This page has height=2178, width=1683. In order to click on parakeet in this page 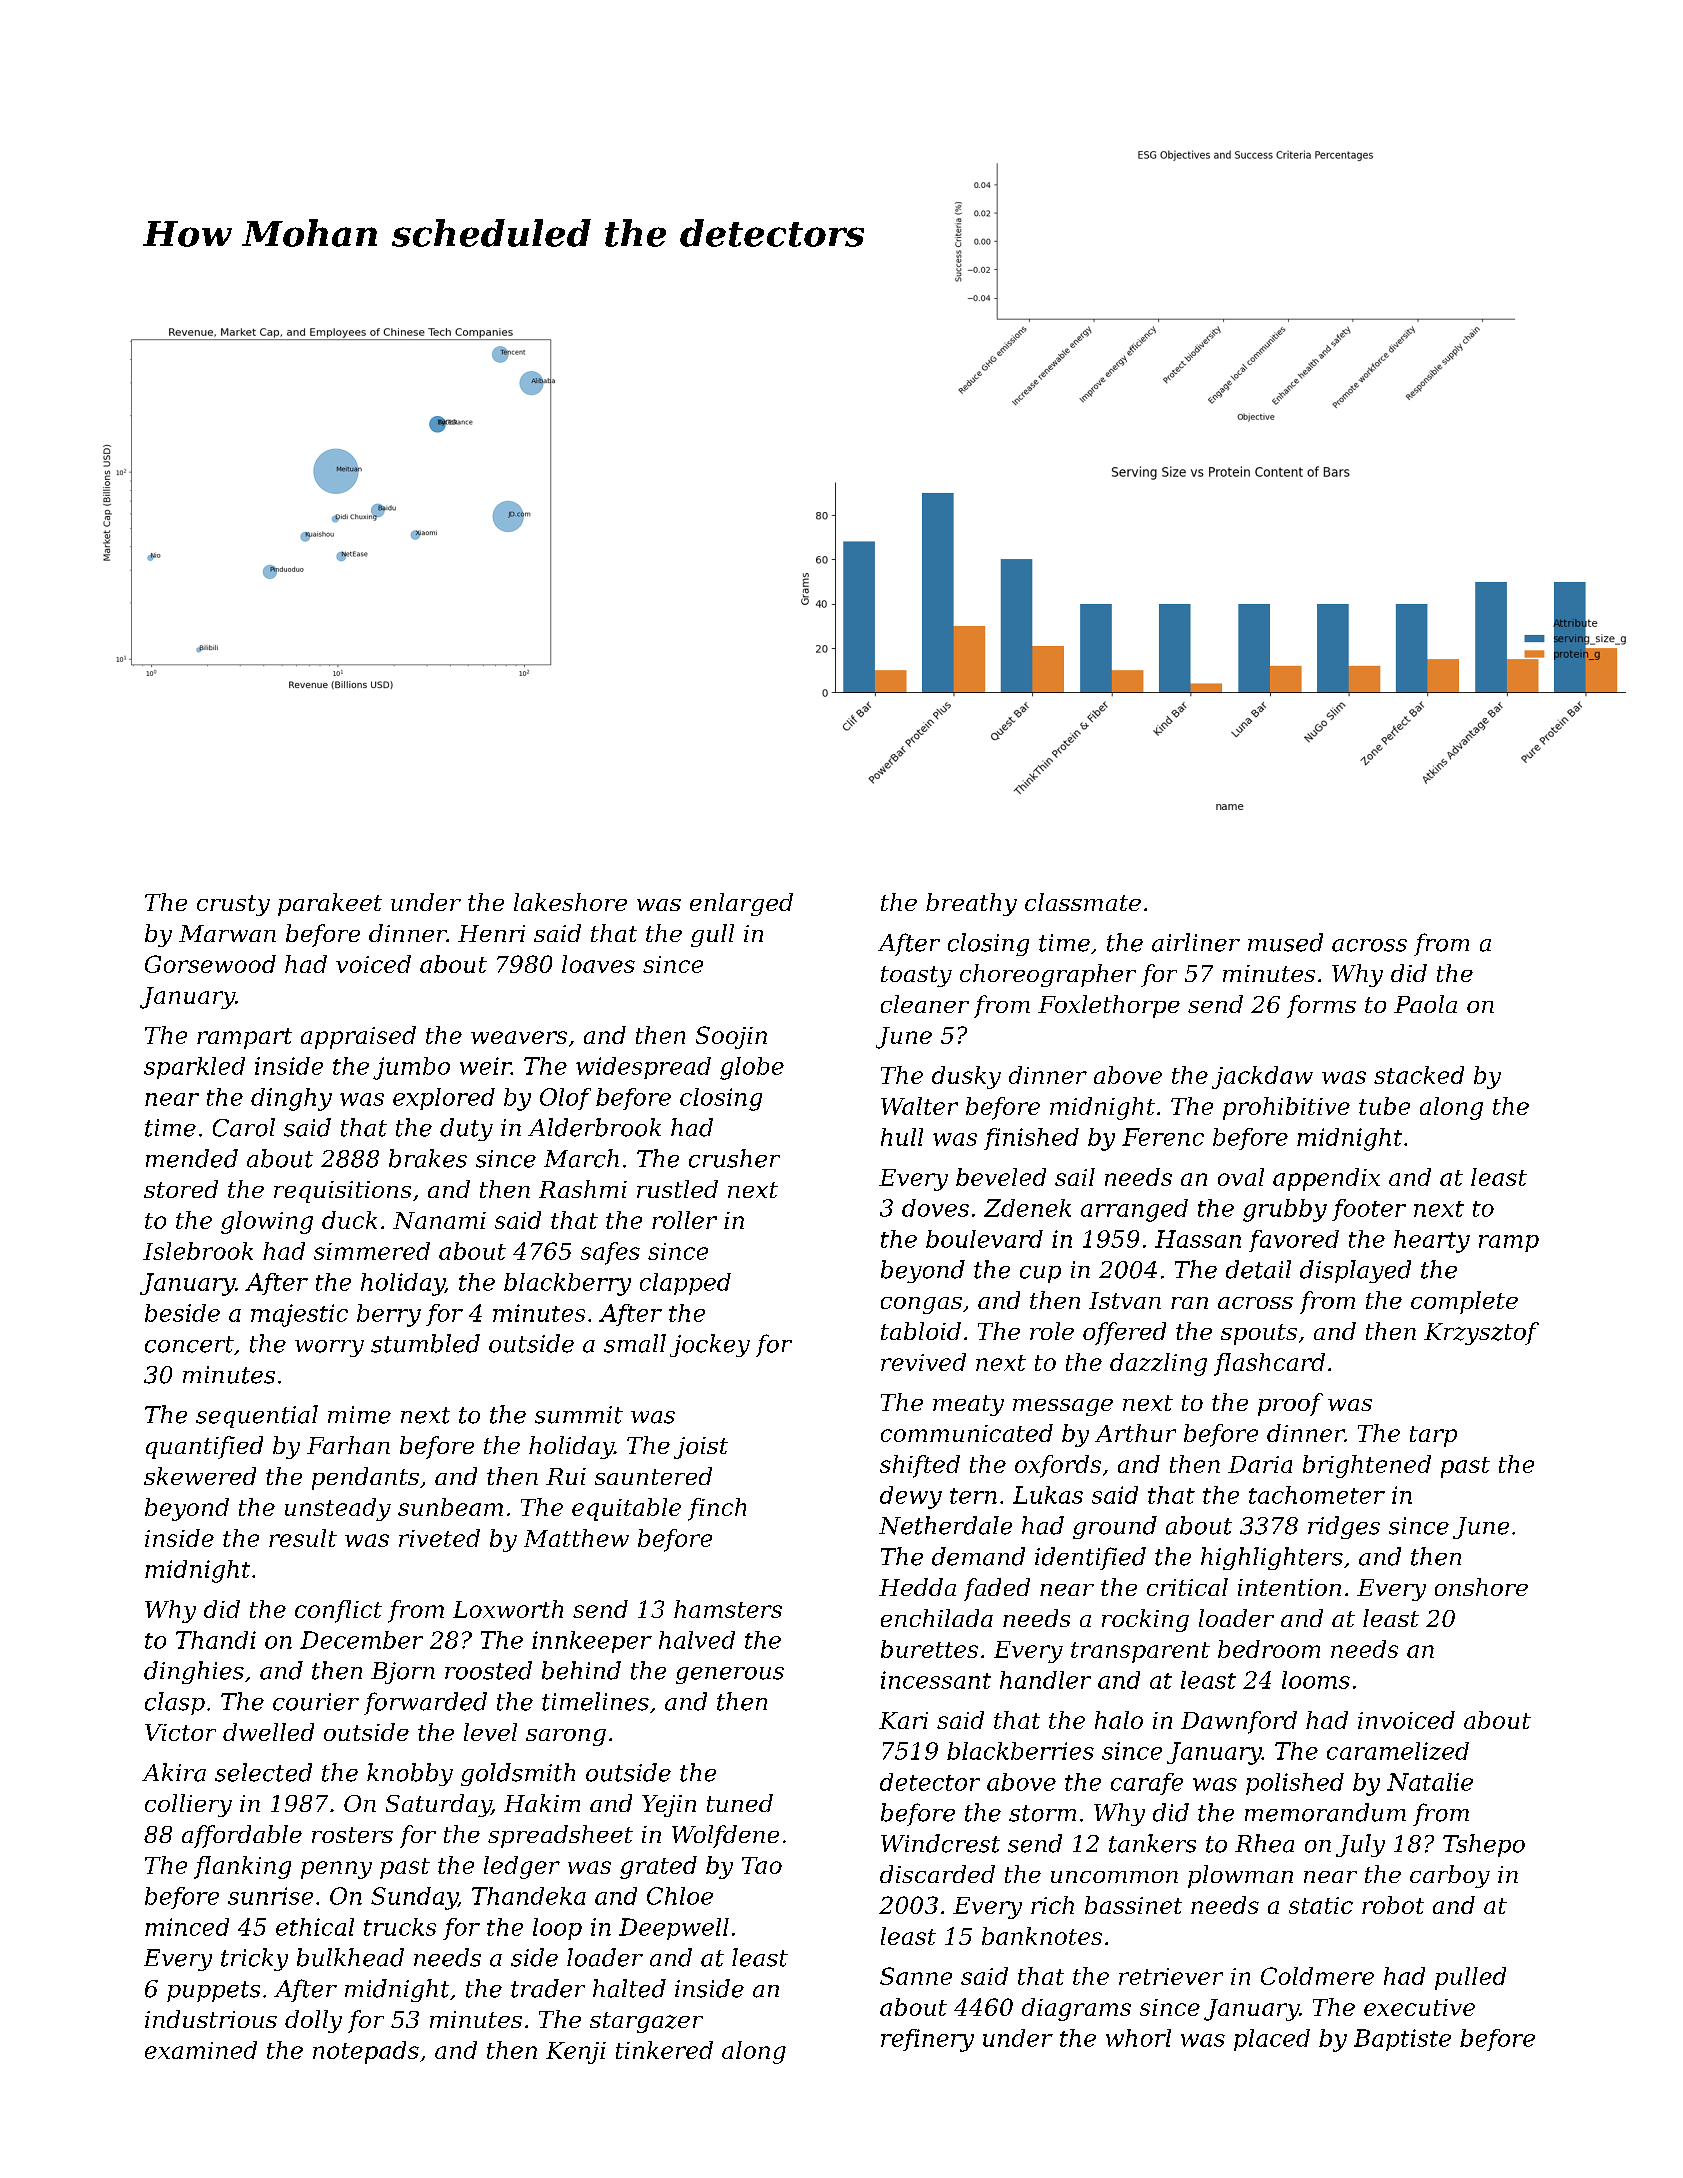, I will do `click(330, 904)`.
